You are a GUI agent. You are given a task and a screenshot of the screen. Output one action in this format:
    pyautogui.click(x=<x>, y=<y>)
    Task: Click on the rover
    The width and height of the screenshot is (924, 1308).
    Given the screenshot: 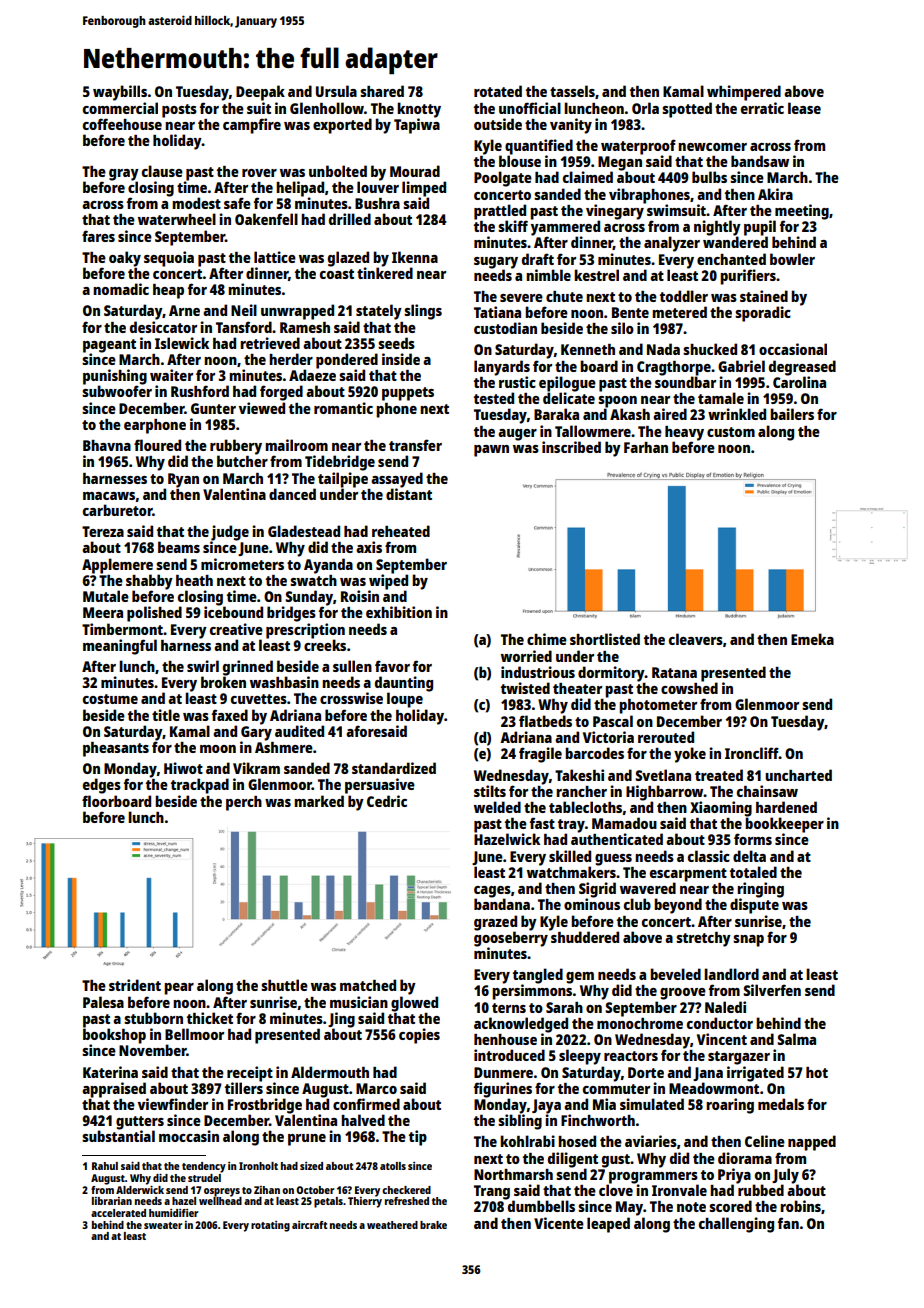 What is the action you would take?
    pyautogui.click(x=259, y=173)
